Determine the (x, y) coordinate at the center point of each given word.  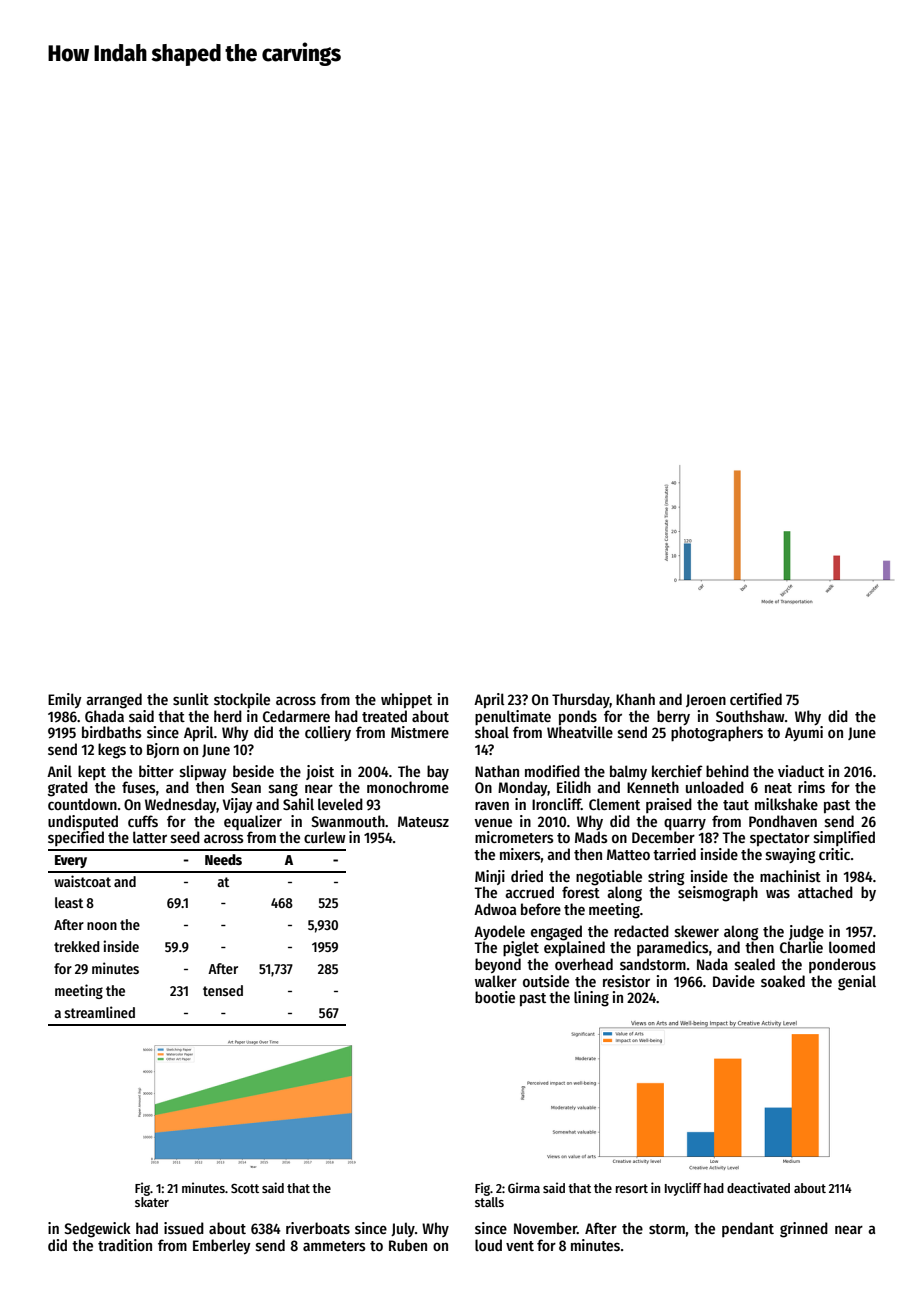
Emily (65, 700)
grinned (804, 1230)
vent (520, 1246)
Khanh (635, 699)
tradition (125, 1245)
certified (756, 699)
